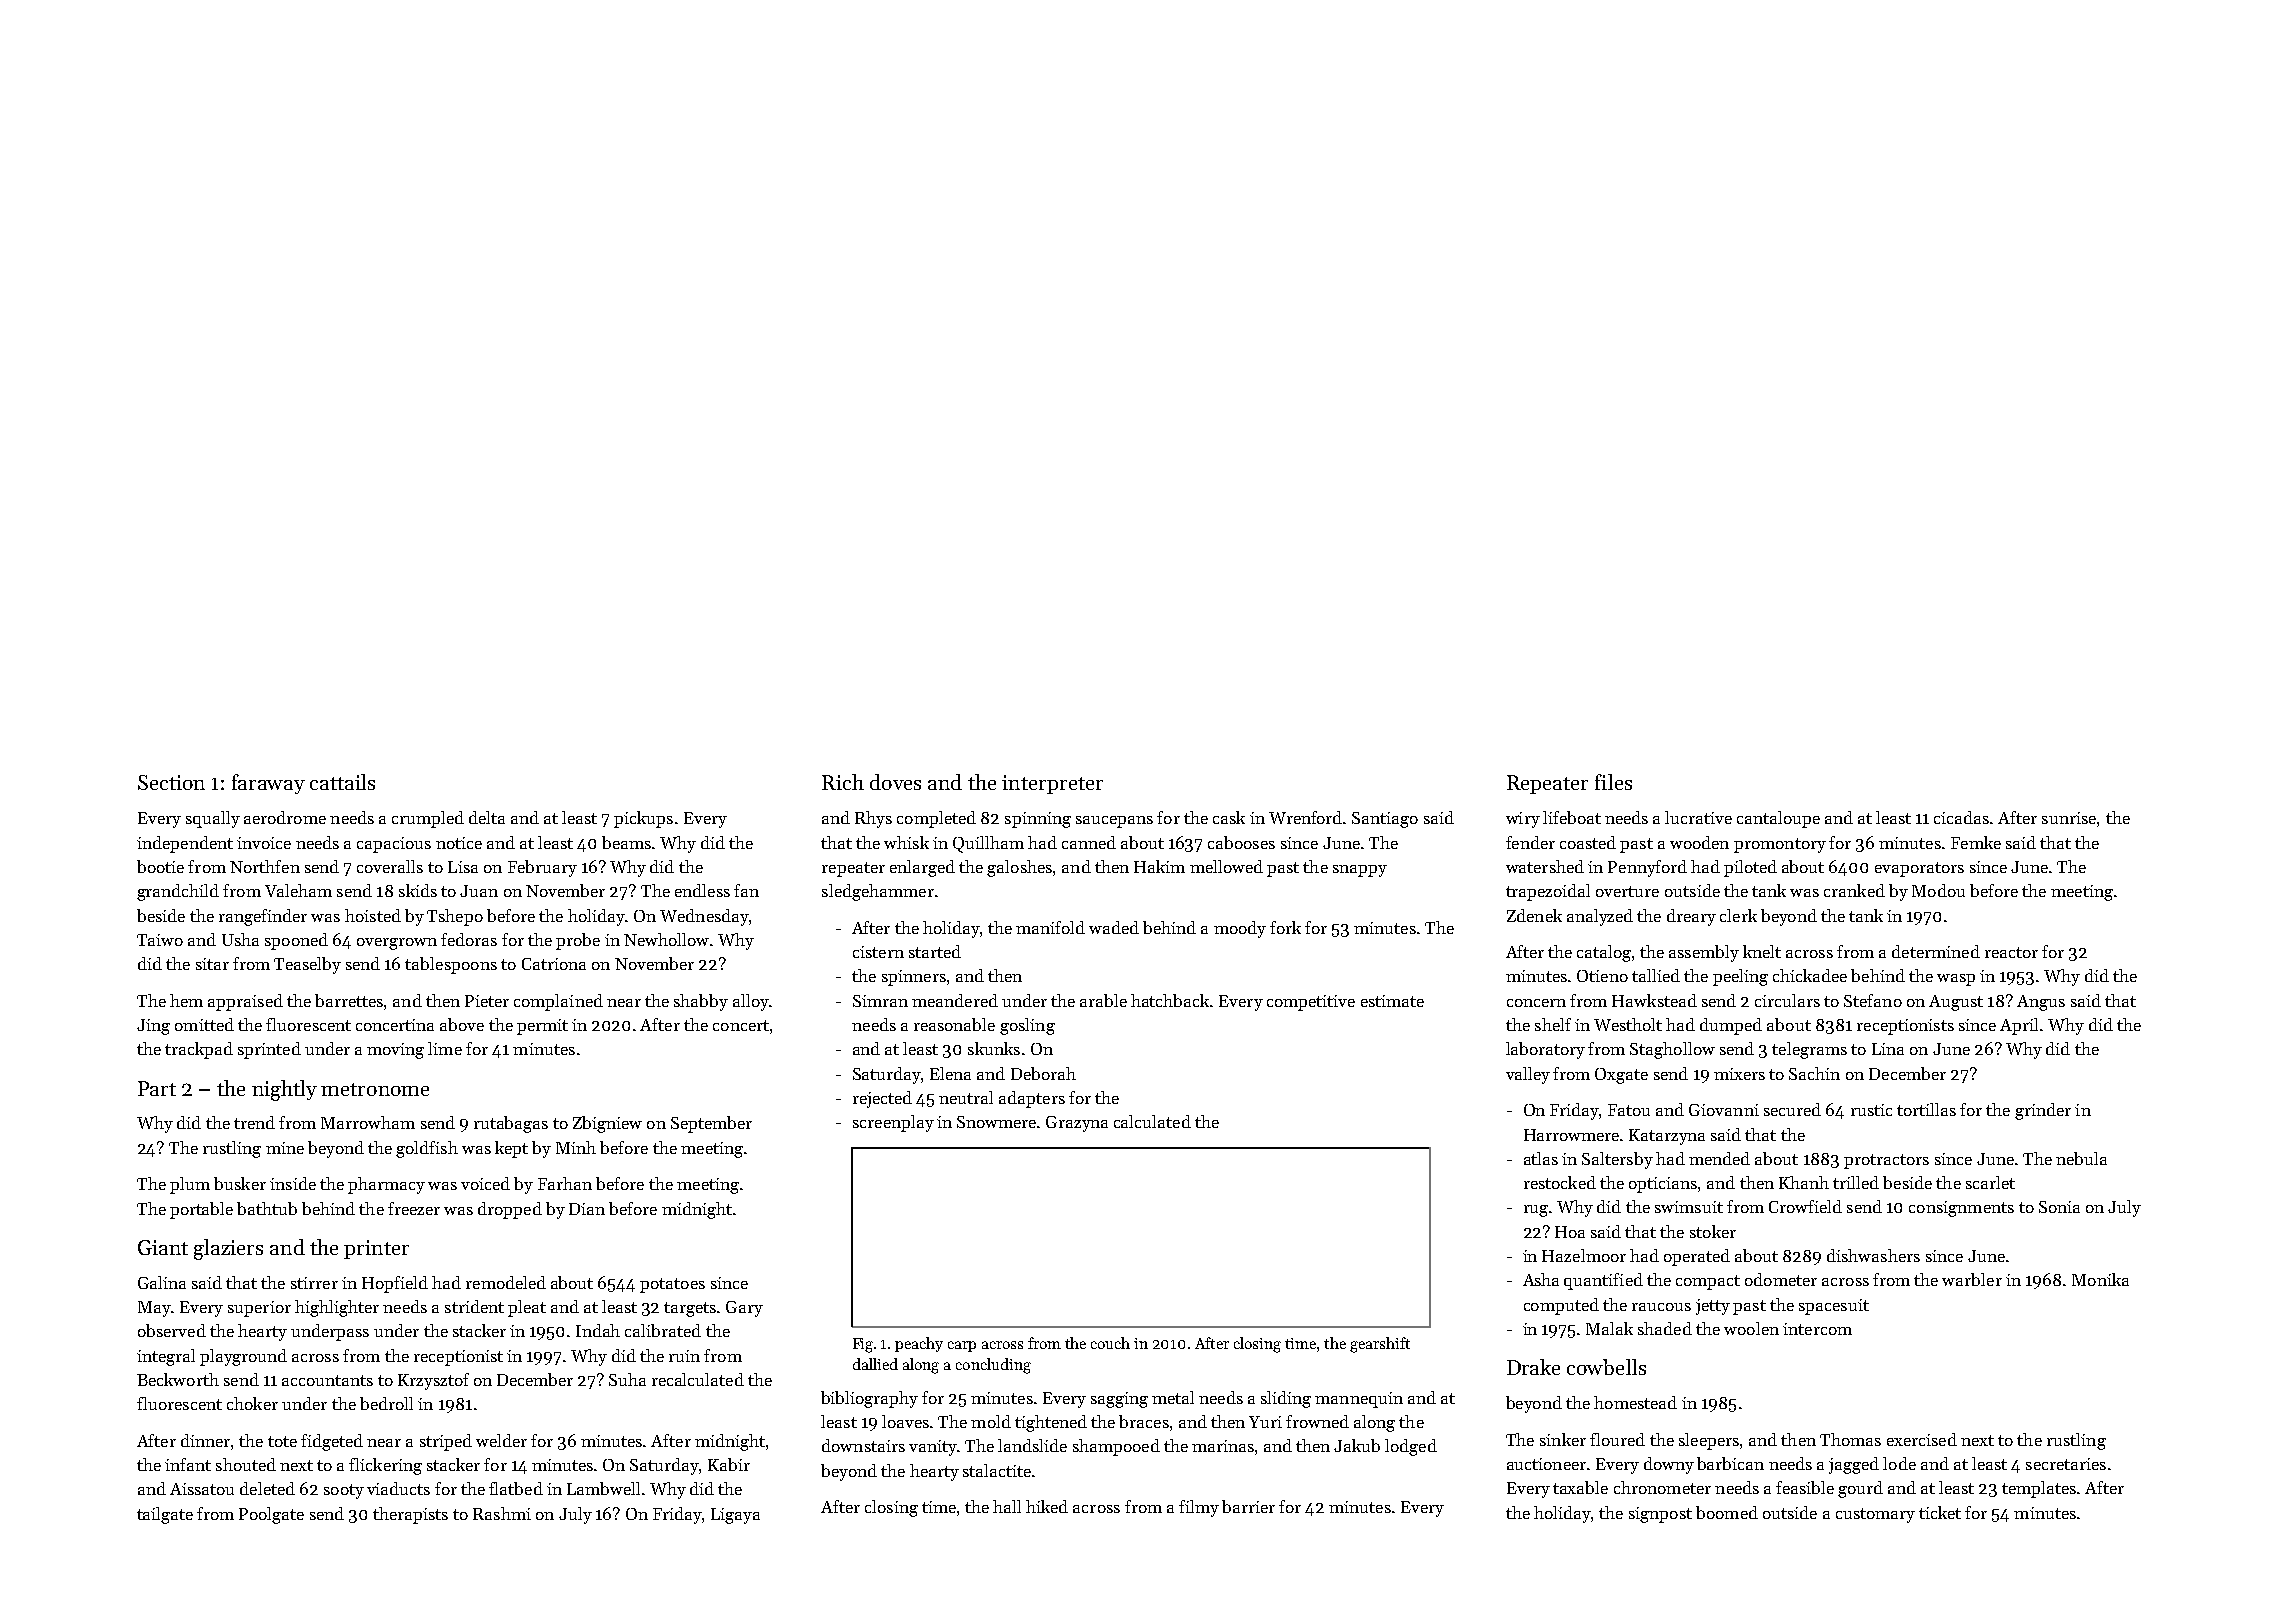 The height and width of the screenshot is (1614, 2282). Describe the element at coordinates (690, 1309) in the screenshot. I see `targets` at that location.
